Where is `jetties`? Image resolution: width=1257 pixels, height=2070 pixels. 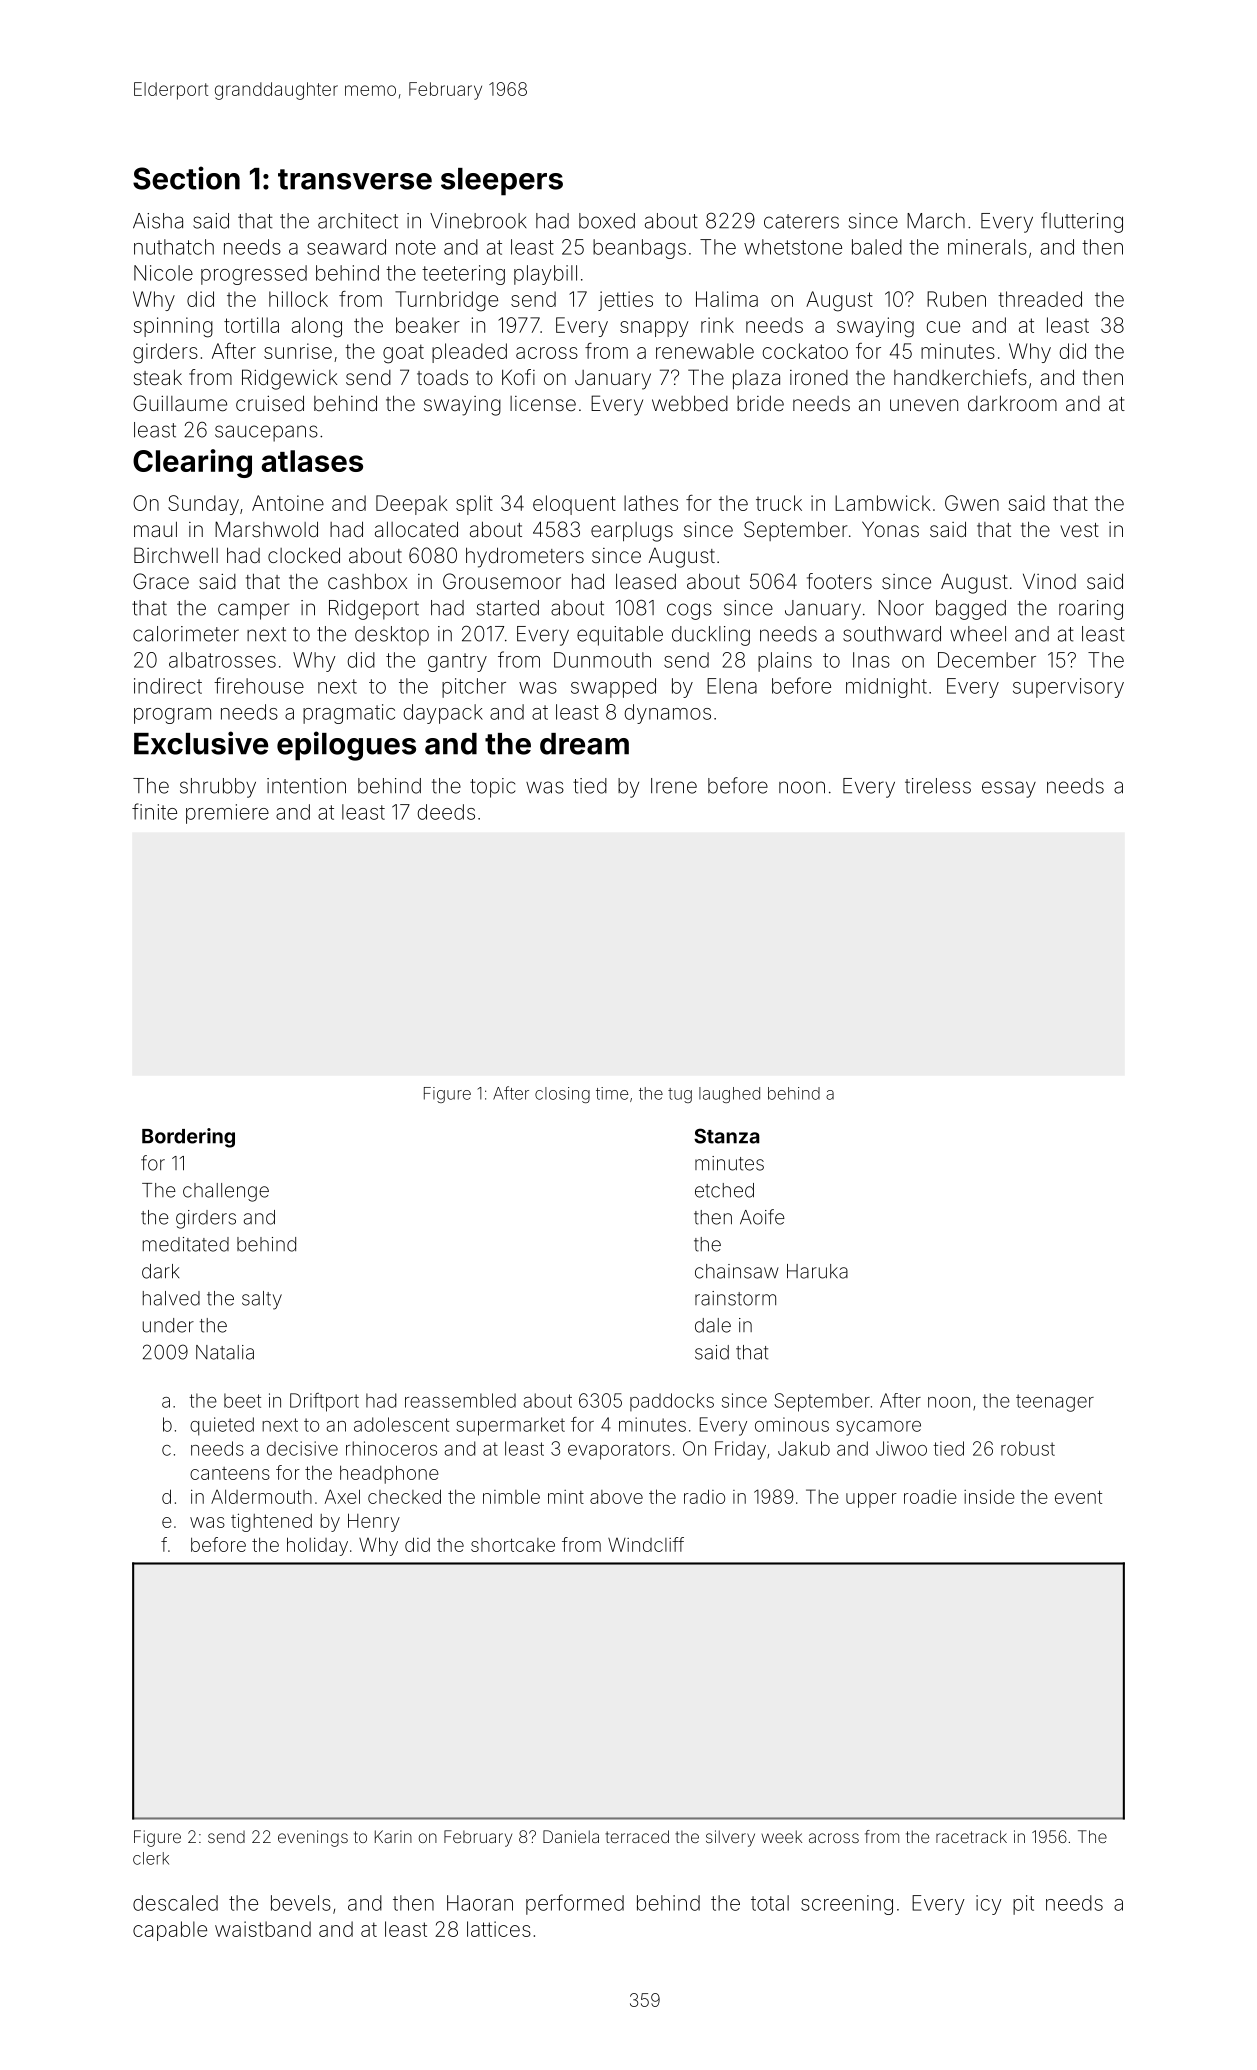
jetties is located at coordinates (625, 301).
